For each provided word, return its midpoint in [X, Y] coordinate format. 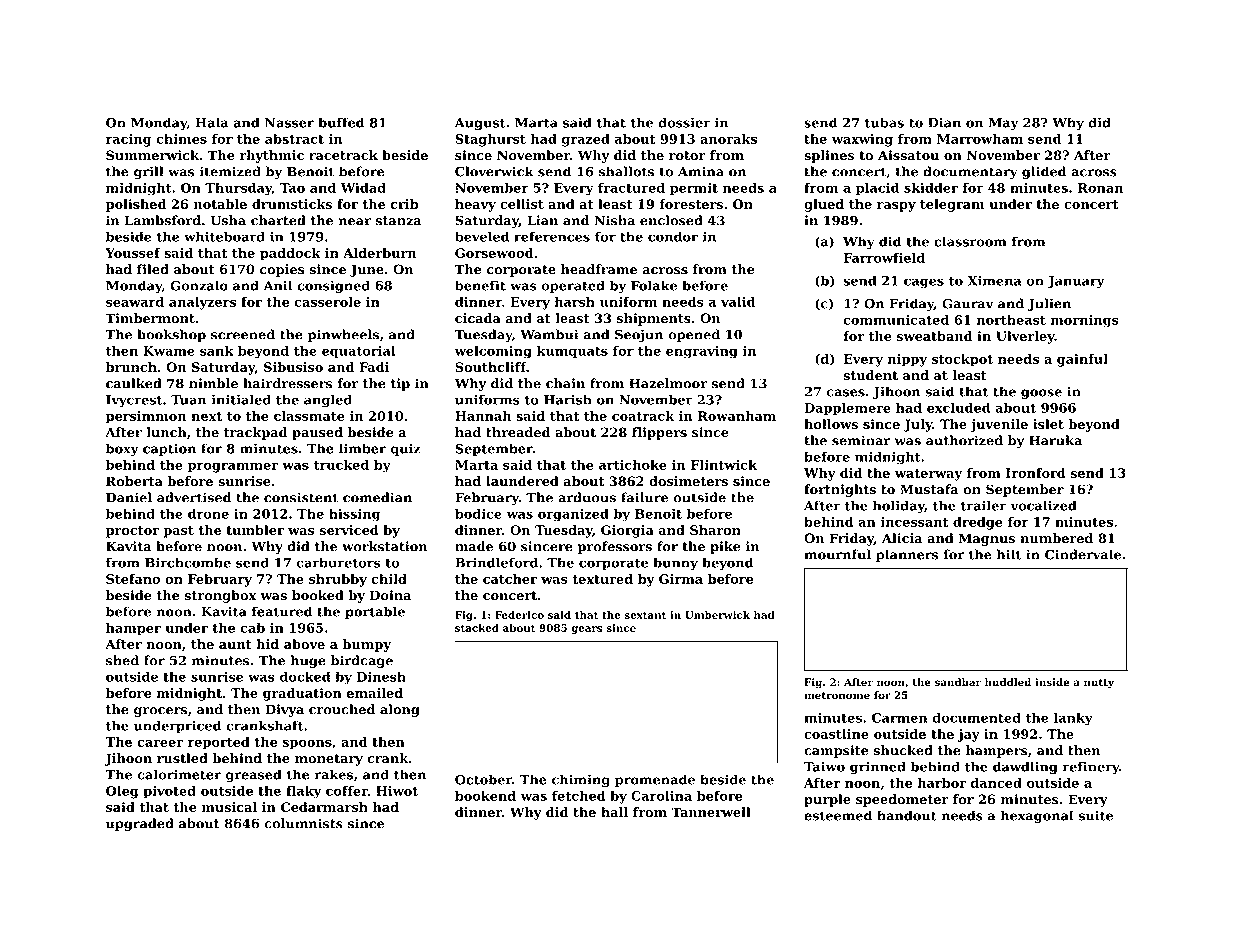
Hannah [483, 416]
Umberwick [717, 615]
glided [1044, 172]
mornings [1085, 321]
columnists [304, 823]
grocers [160, 712]
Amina [701, 171]
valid [738, 302]
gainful [1082, 360]
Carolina [661, 796]
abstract [294, 139]
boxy [122, 449]
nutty [1099, 684]
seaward [135, 302]
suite [1096, 815]
